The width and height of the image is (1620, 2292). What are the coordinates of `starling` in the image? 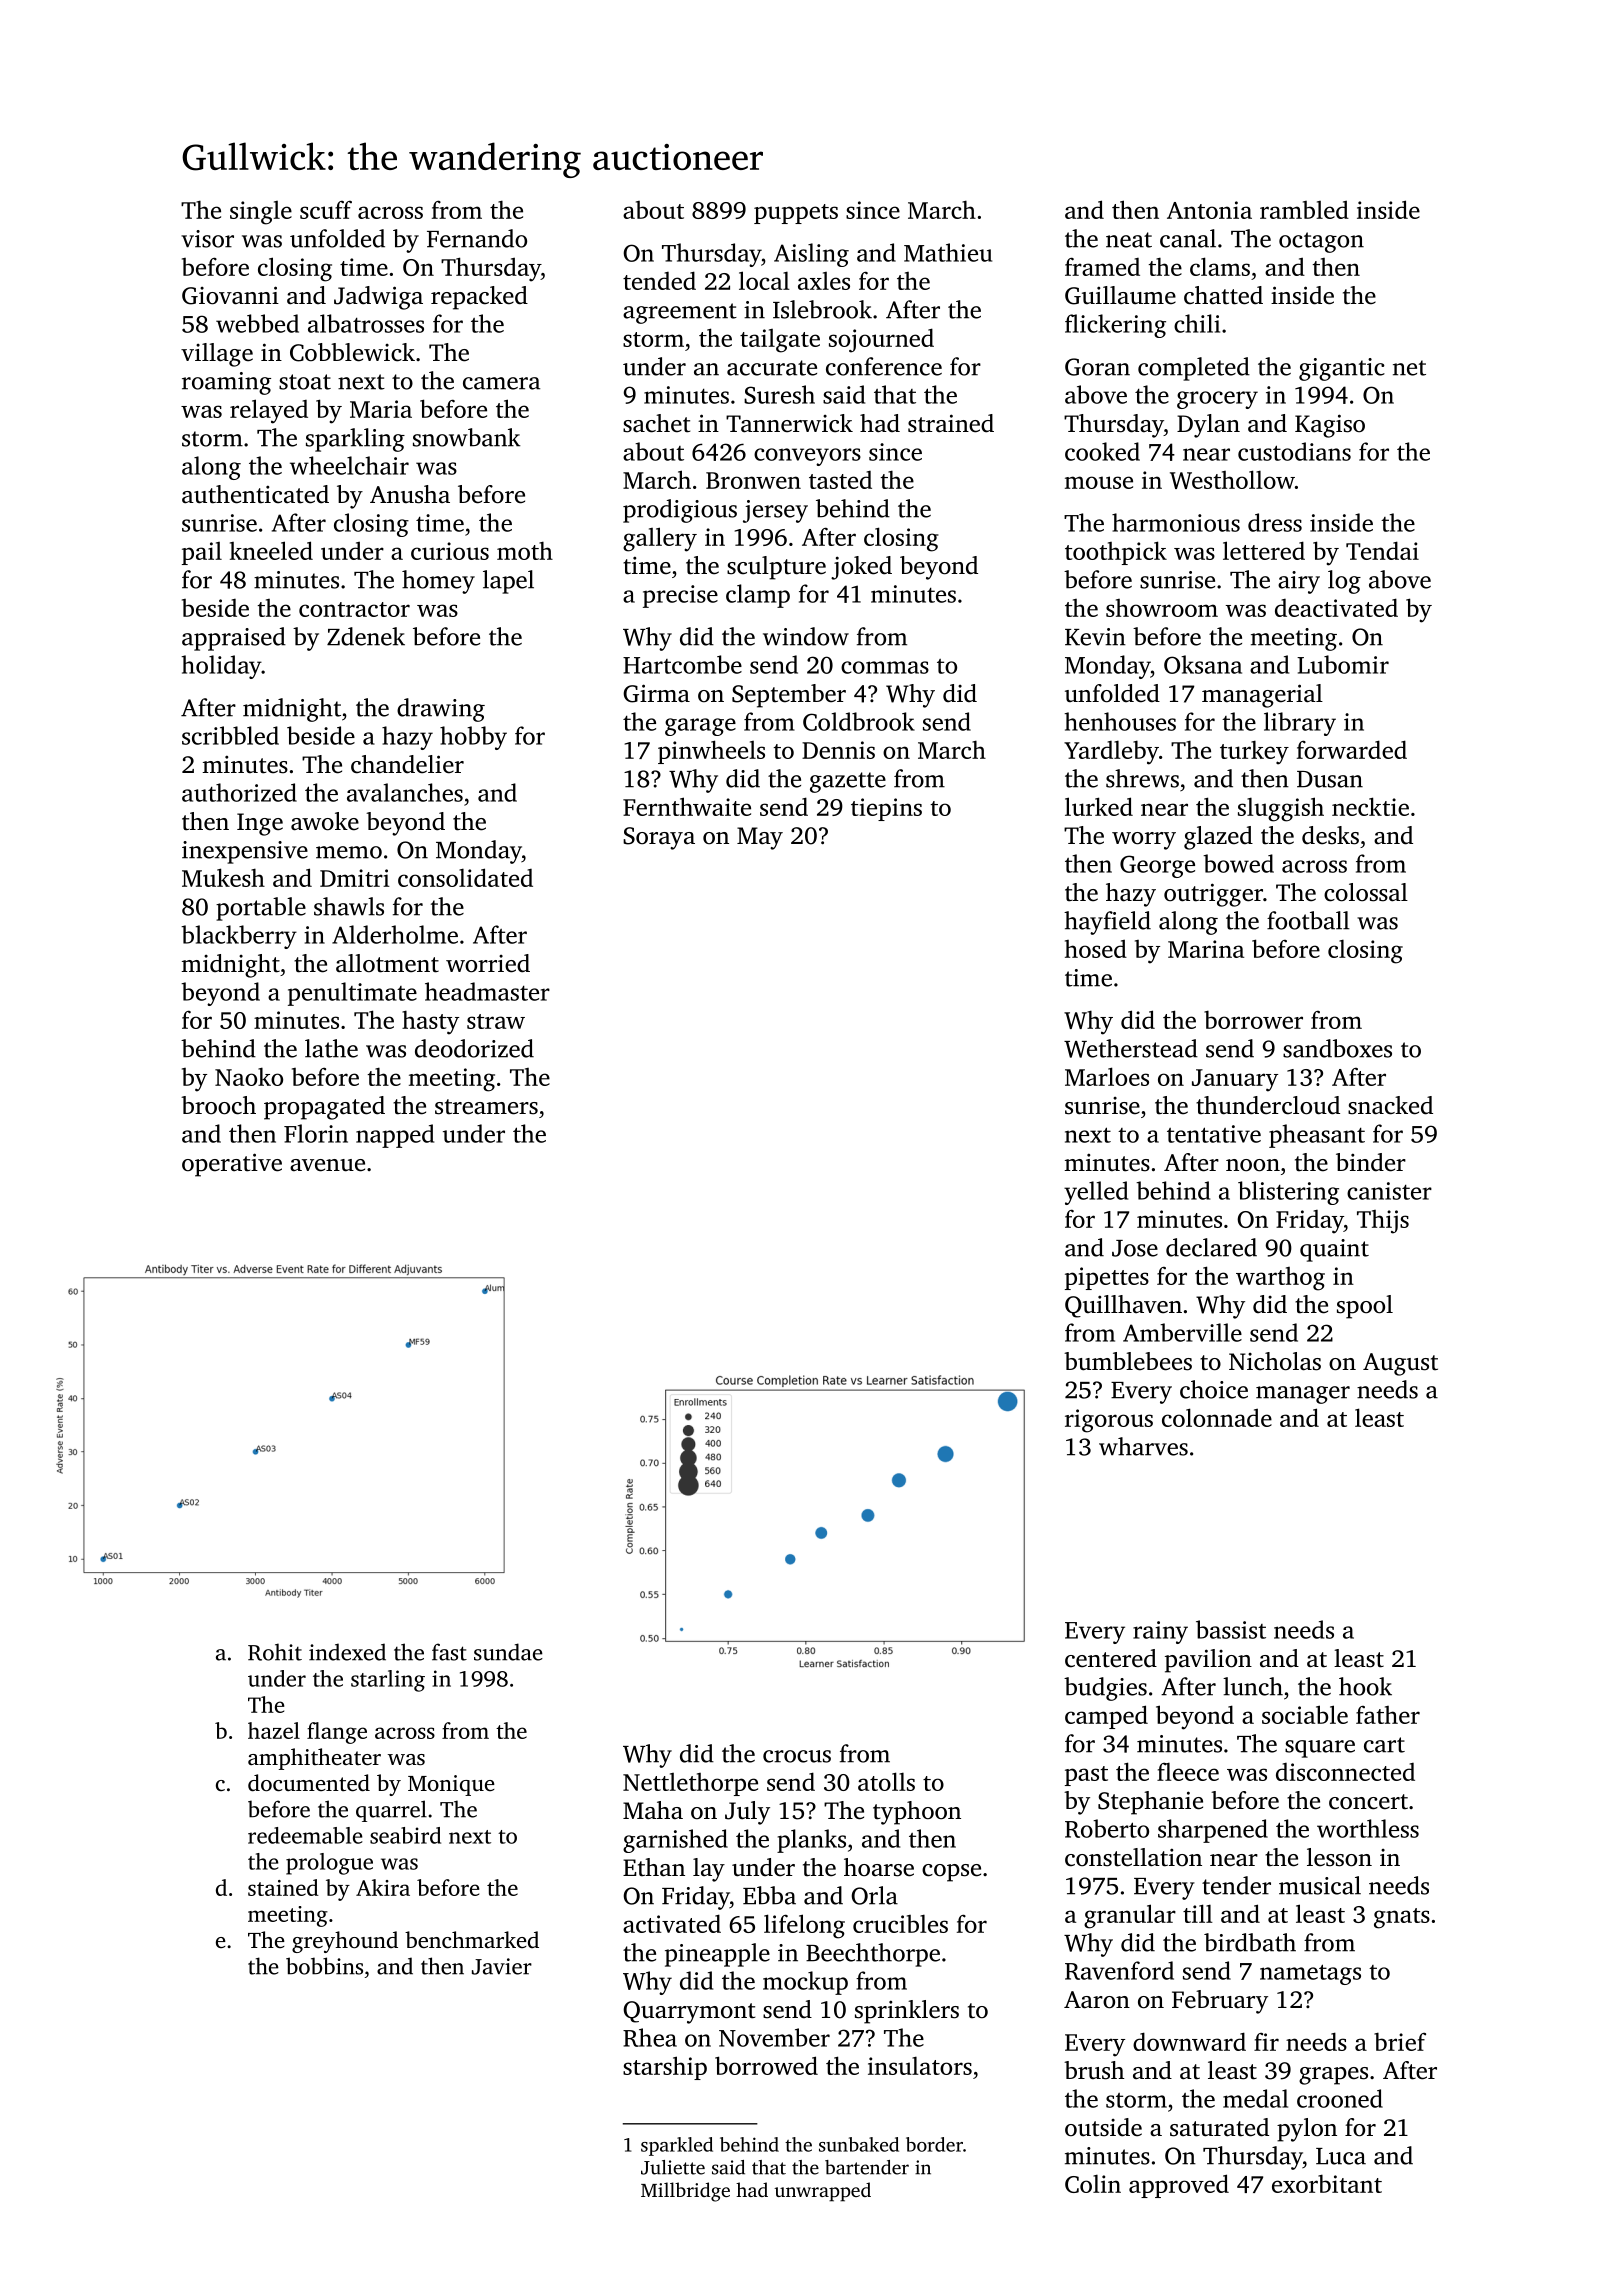 It's located at (388, 1681).
